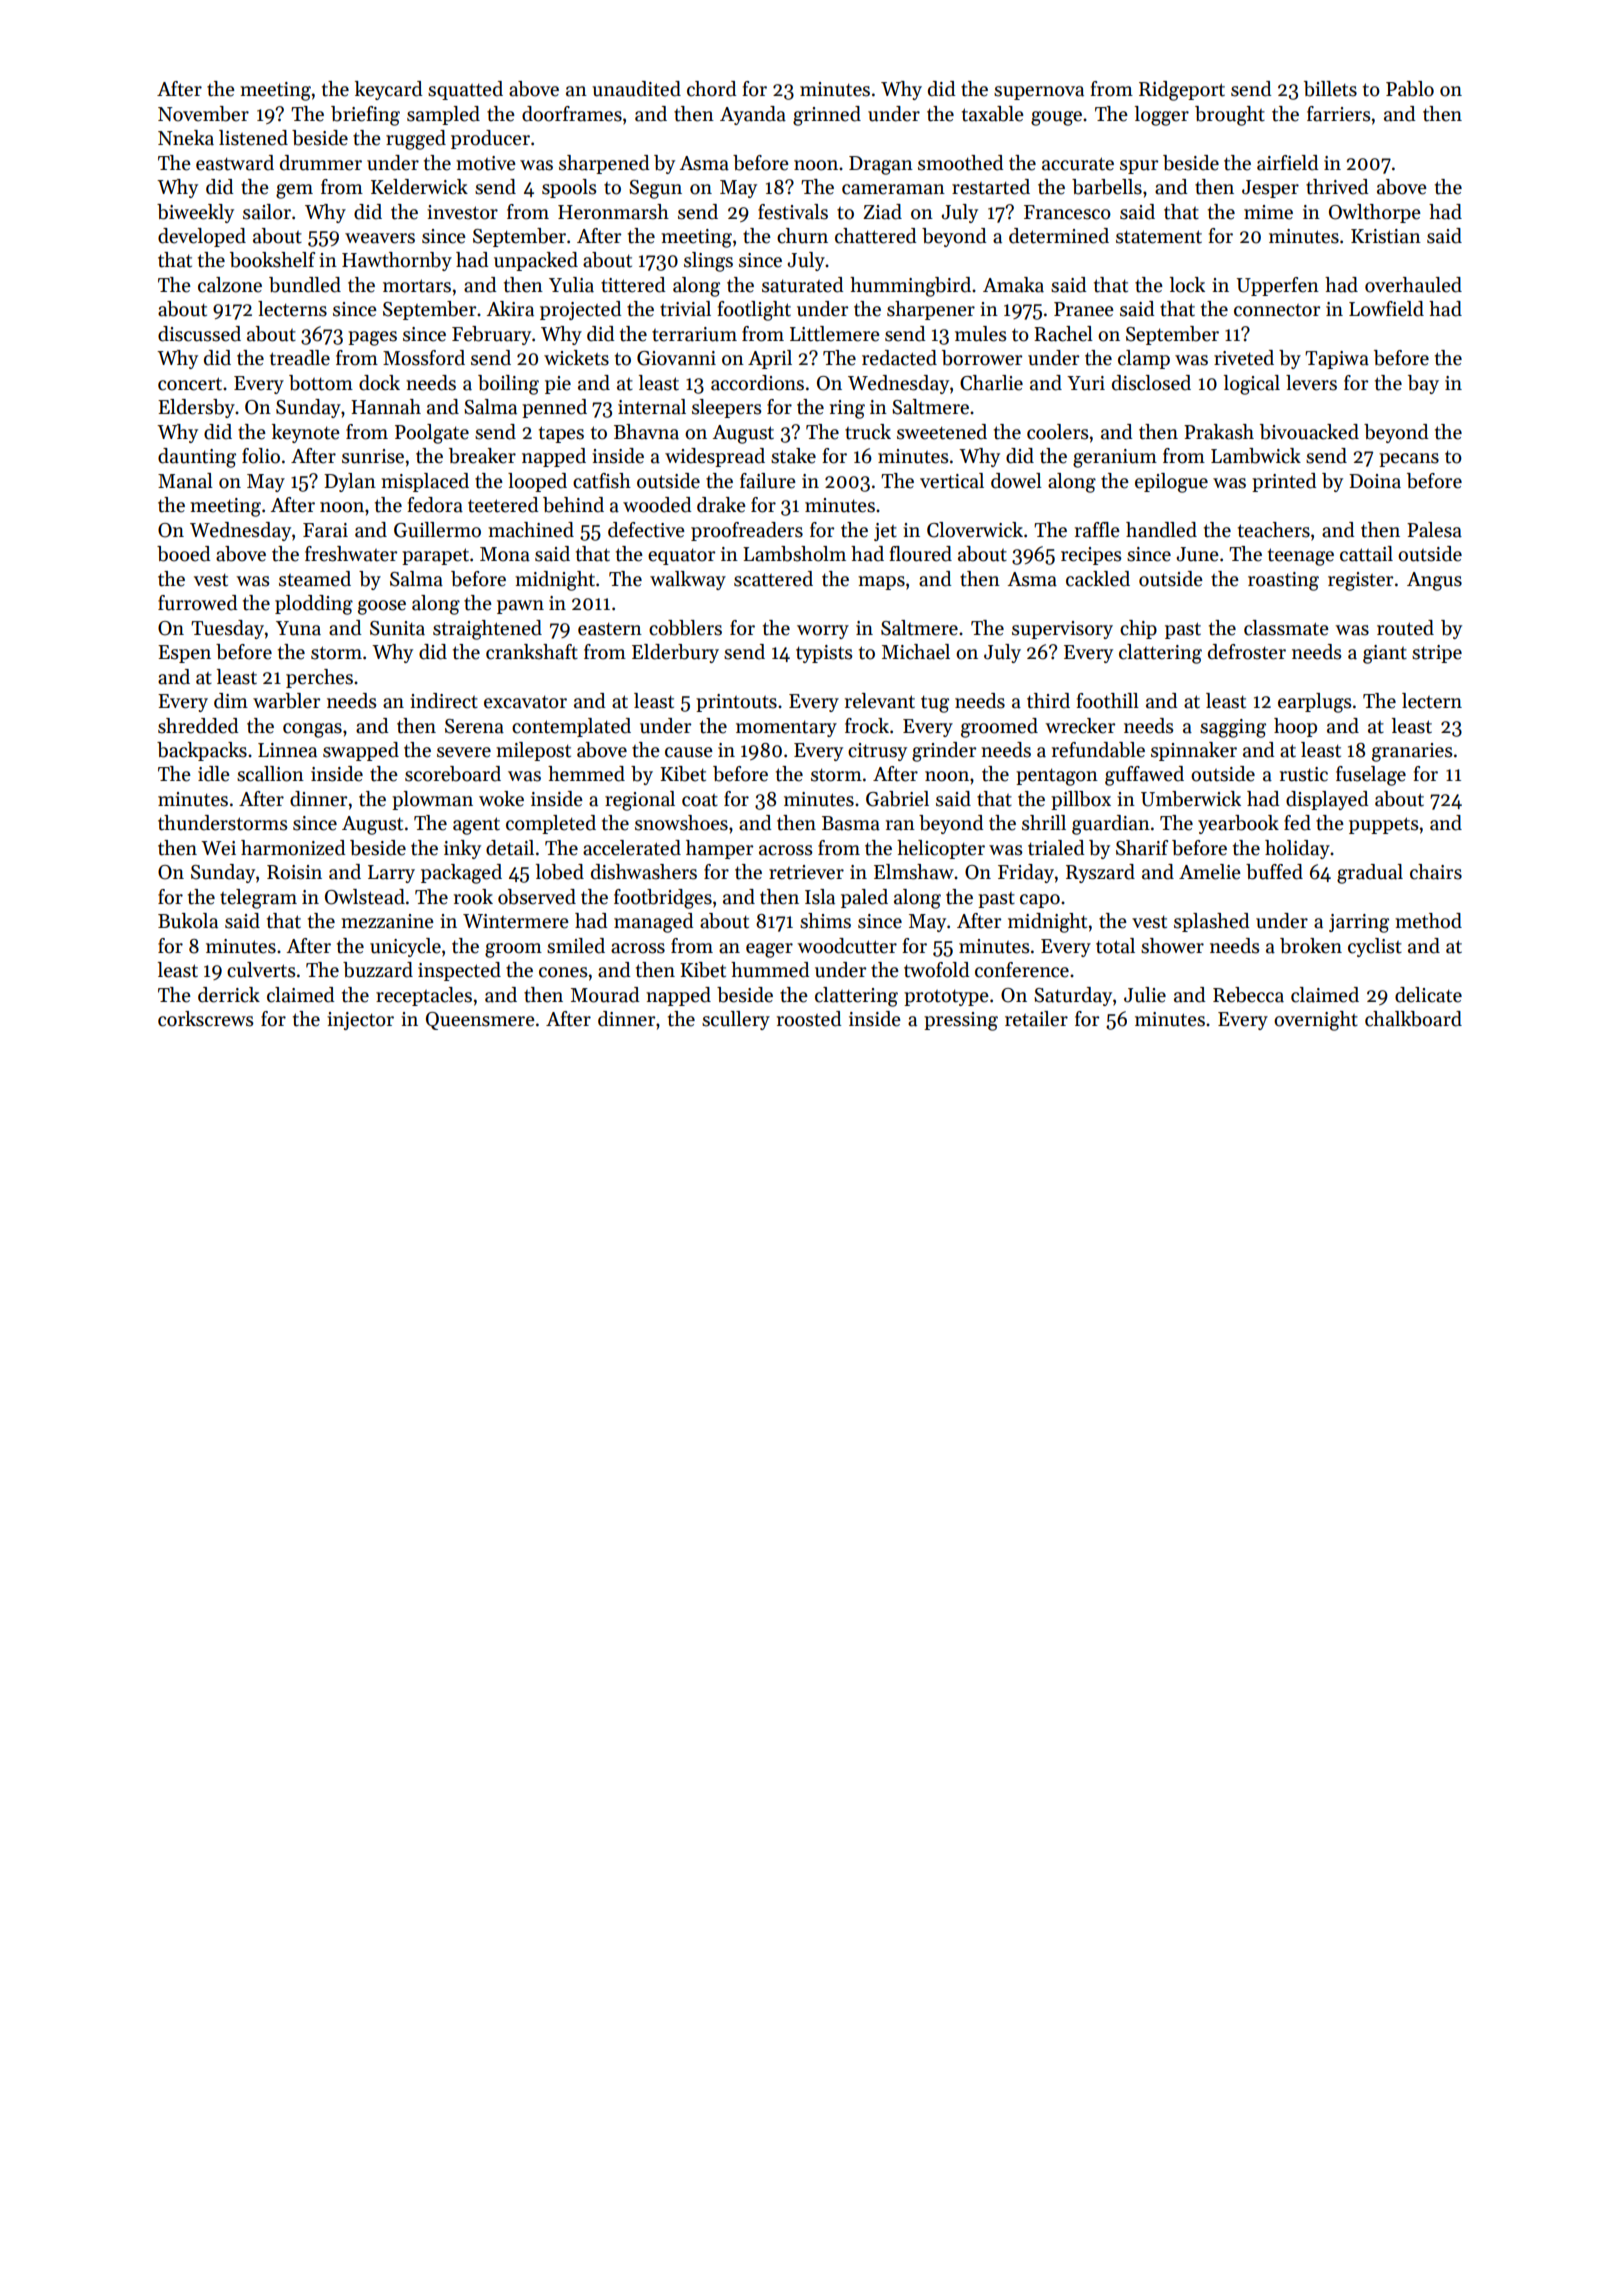  Describe the element at coordinates (1330, 89) in the document. I see `billets` at that location.
